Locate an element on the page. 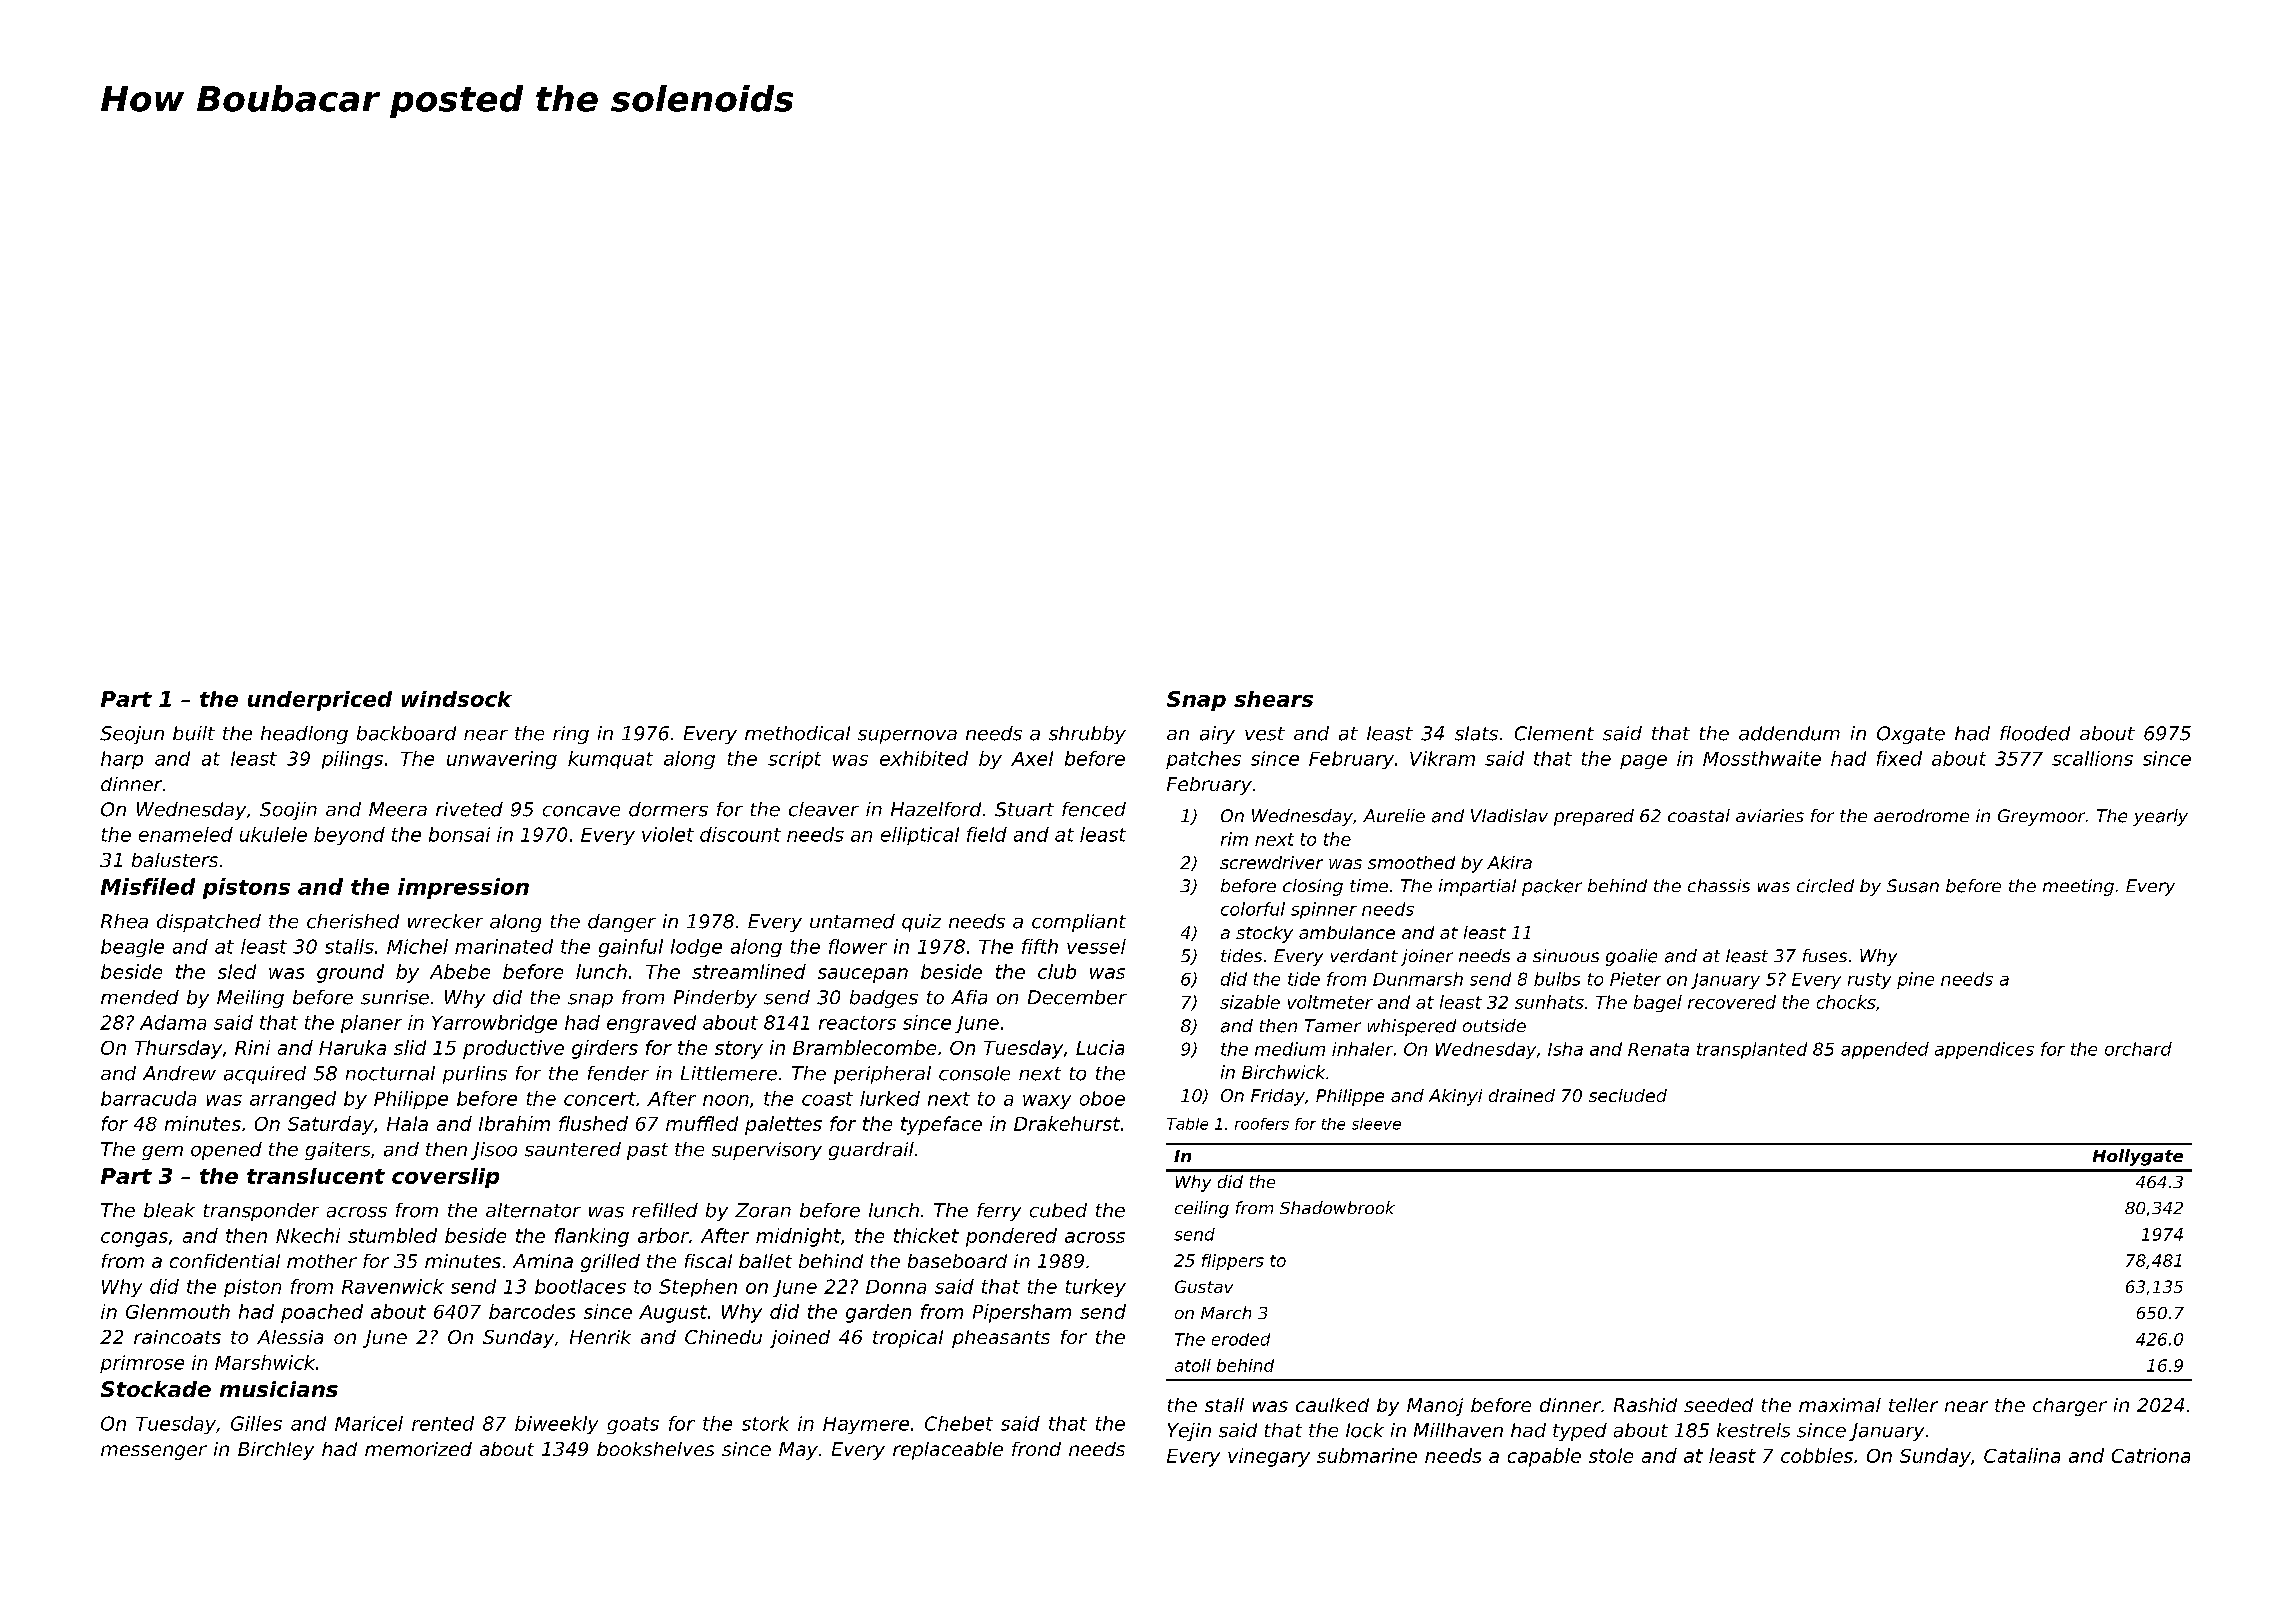 The width and height of the page is (2292, 1620). March is located at coordinates (1226, 1312).
